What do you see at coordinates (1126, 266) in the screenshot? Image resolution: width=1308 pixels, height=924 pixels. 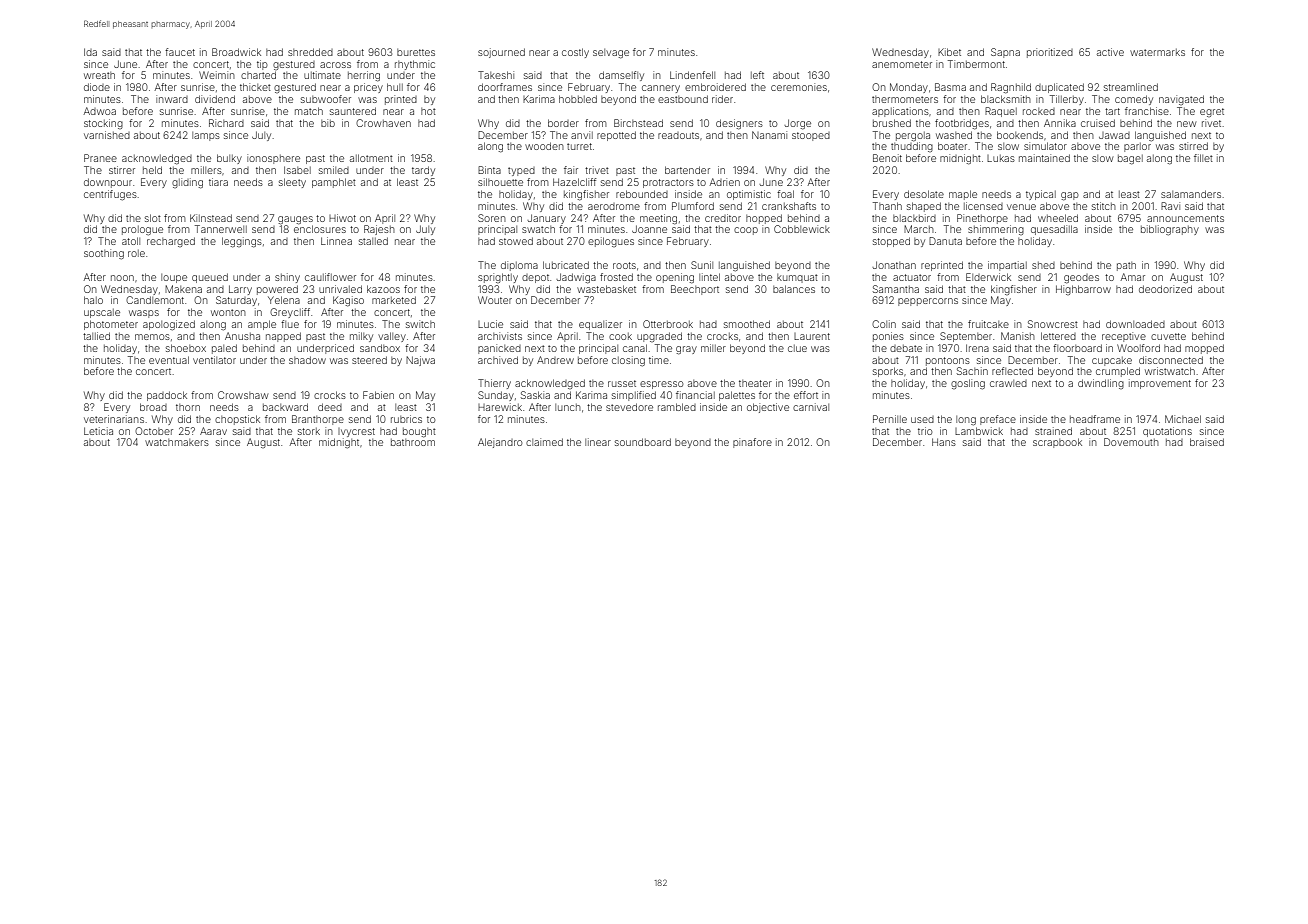 I see `path` at bounding box center [1126, 266].
